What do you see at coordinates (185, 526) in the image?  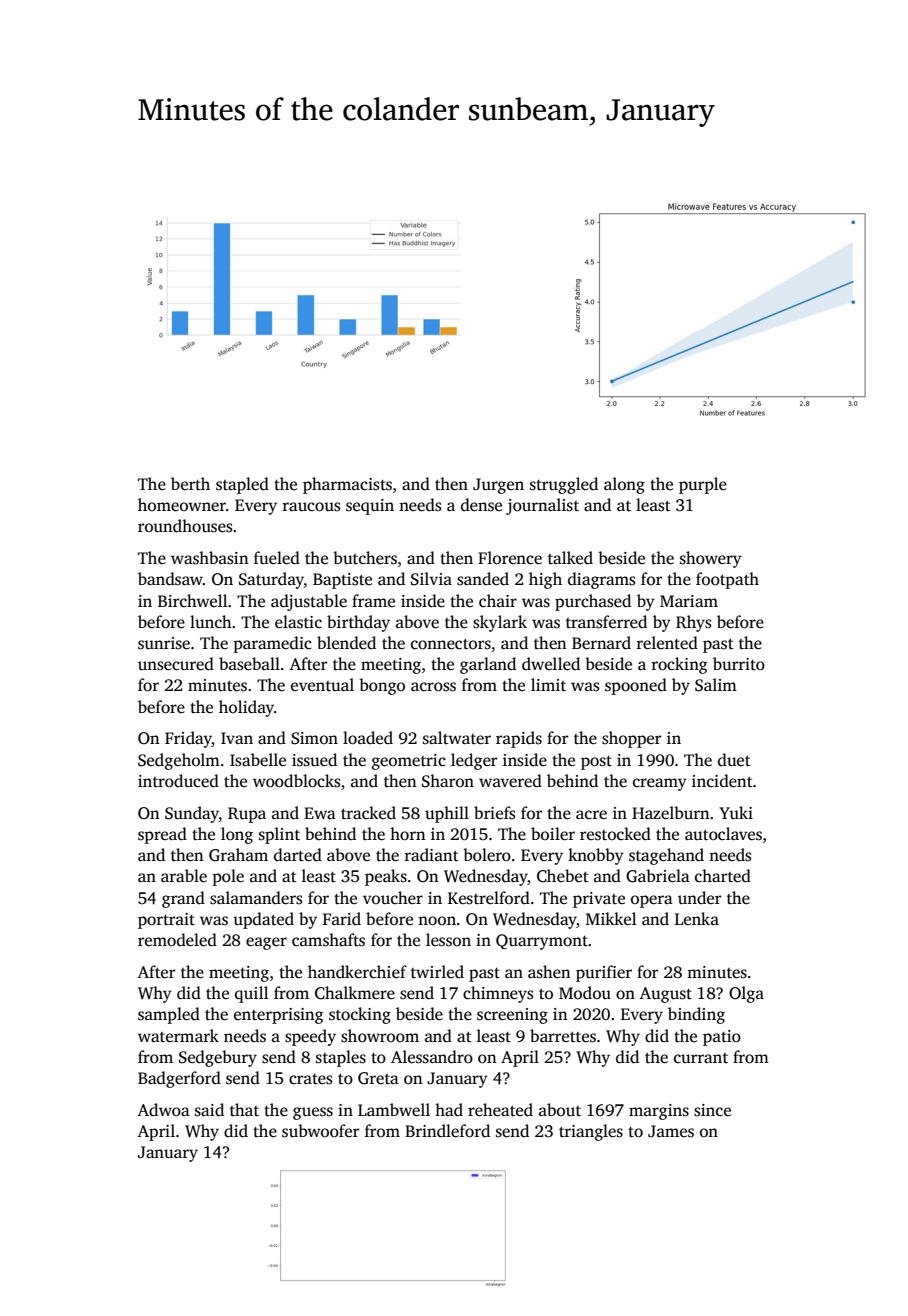 I see `roundhouses` at bounding box center [185, 526].
